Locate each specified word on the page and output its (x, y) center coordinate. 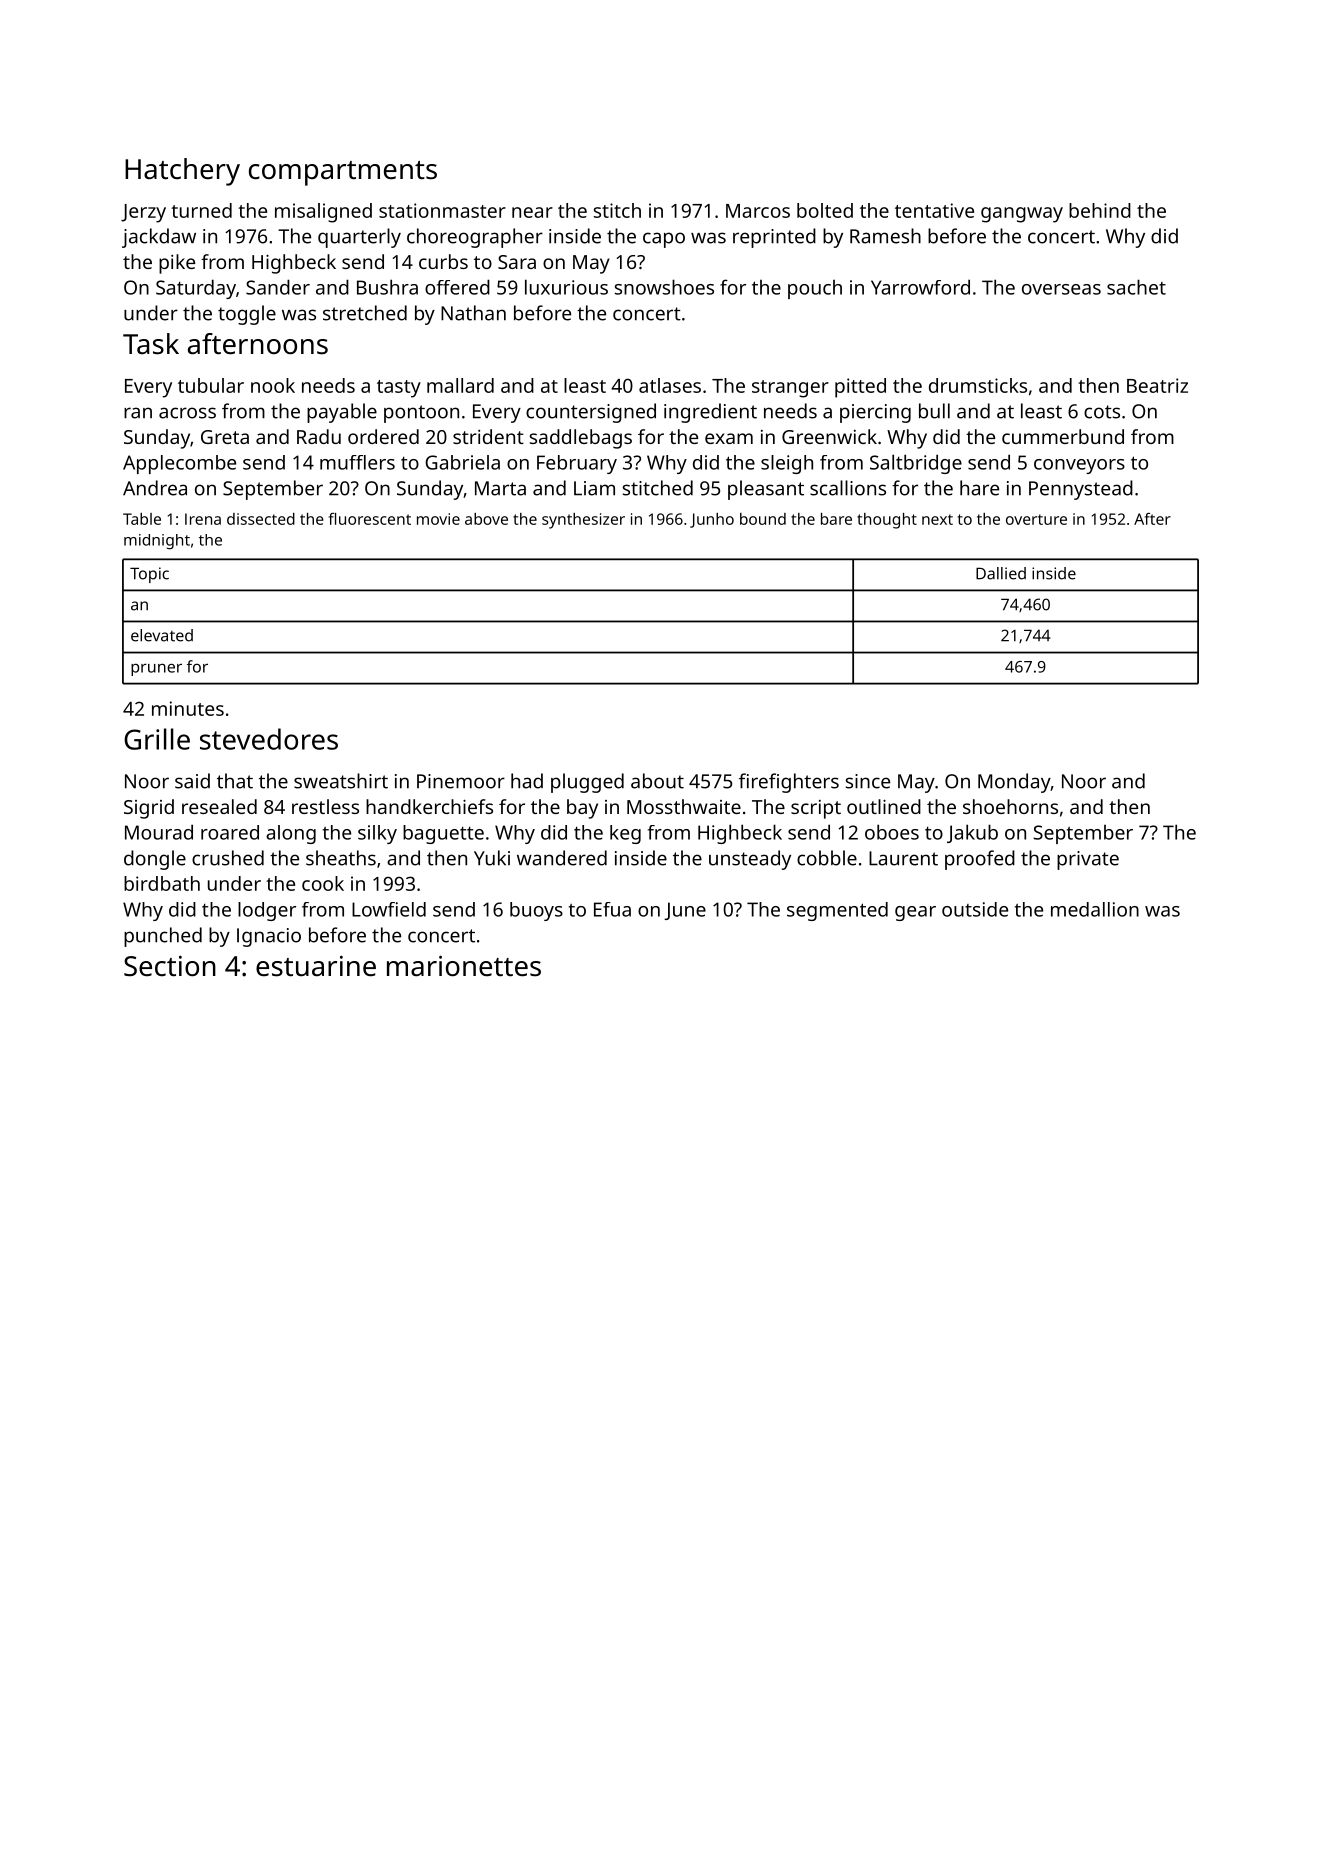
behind (1100, 210)
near (532, 212)
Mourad (159, 832)
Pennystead (1081, 490)
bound (763, 519)
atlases (670, 385)
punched (163, 937)
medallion (1095, 909)
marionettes (464, 966)
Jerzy (143, 213)
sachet (1136, 287)
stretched (365, 313)
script (816, 809)
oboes (892, 832)
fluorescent (370, 519)
